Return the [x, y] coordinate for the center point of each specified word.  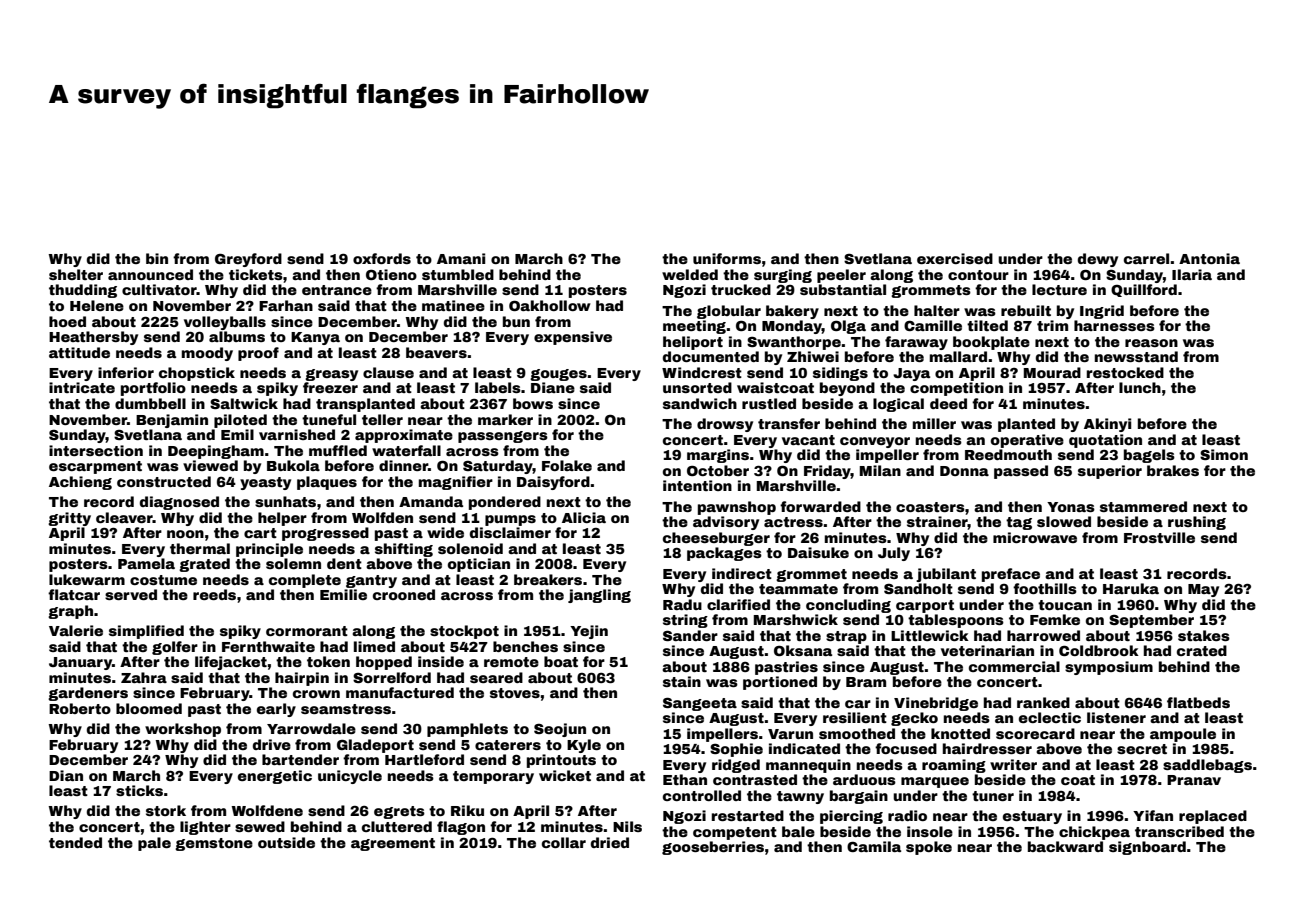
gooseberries [713, 848]
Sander [690, 635]
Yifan [1153, 815]
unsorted [697, 387]
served [131, 594]
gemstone [214, 844]
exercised [955, 258]
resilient [855, 717]
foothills [1045, 588]
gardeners [88, 694]
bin [157, 258]
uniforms [727, 258]
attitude [79, 352]
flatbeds [1198, 702]
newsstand [1136, 356]
